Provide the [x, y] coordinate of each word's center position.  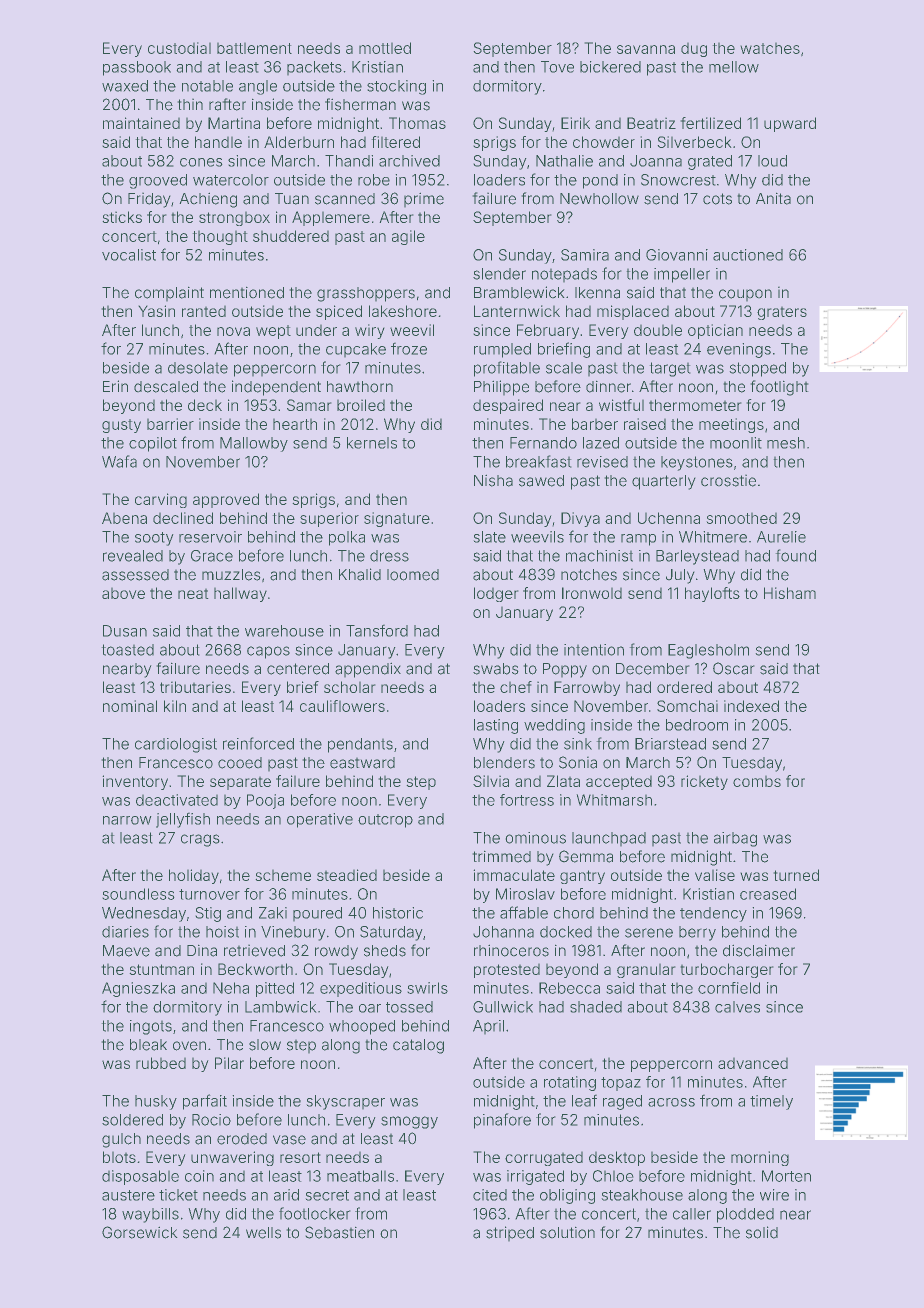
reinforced [258, 743]
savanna [646, 49]
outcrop [385, 821]
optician [715, 331]
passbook [137, 68]
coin [199, 1176]
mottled [385, 48]
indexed [751, 706]
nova [233, 331]
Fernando [543, 443]
